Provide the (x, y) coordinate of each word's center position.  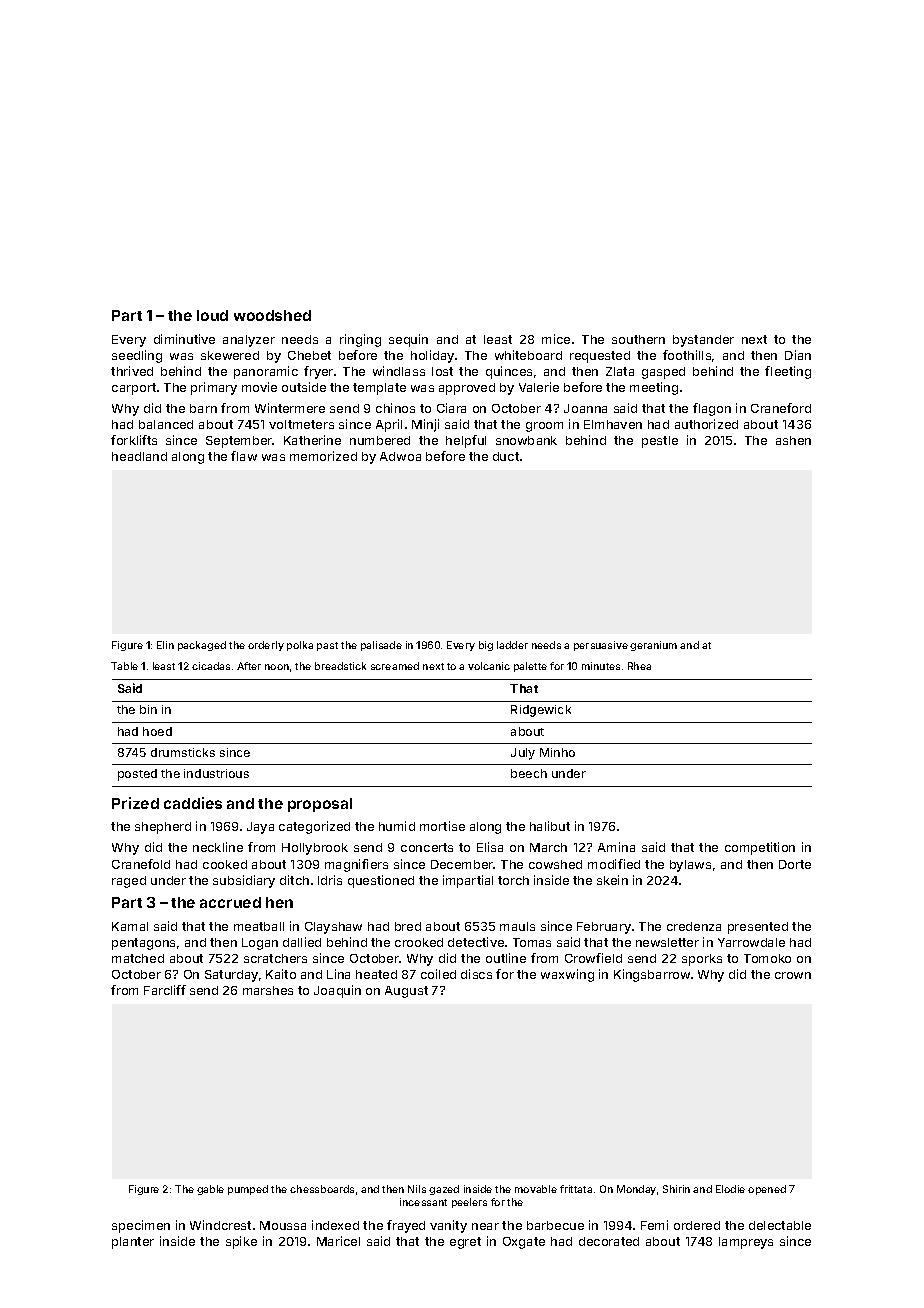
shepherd (163, 828)
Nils (417, 1189)
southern (638, 339)
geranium (653, 646)
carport (134, 389)
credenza (694, 926)
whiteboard (528, 355)
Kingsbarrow (652, 975)
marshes (268, 990)
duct (506, 456)
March (548, 847)
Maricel (338, 1241)
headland (139, 456)
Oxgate (524, 1243)
